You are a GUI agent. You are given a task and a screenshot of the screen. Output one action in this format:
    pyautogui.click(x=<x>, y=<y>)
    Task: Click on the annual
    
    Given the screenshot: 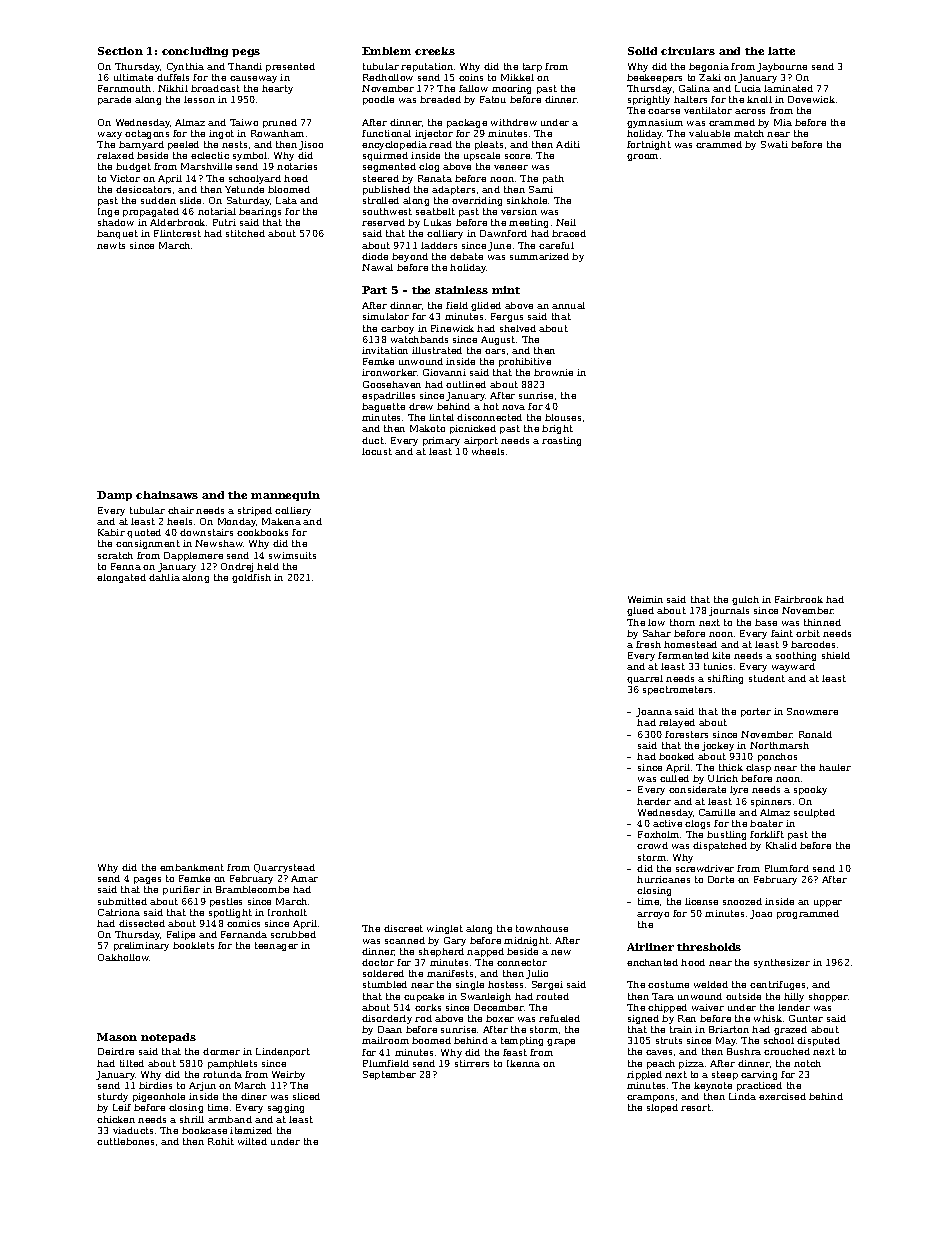 What is the action you would take?
    pyautogui.click(x=568, y=305)
